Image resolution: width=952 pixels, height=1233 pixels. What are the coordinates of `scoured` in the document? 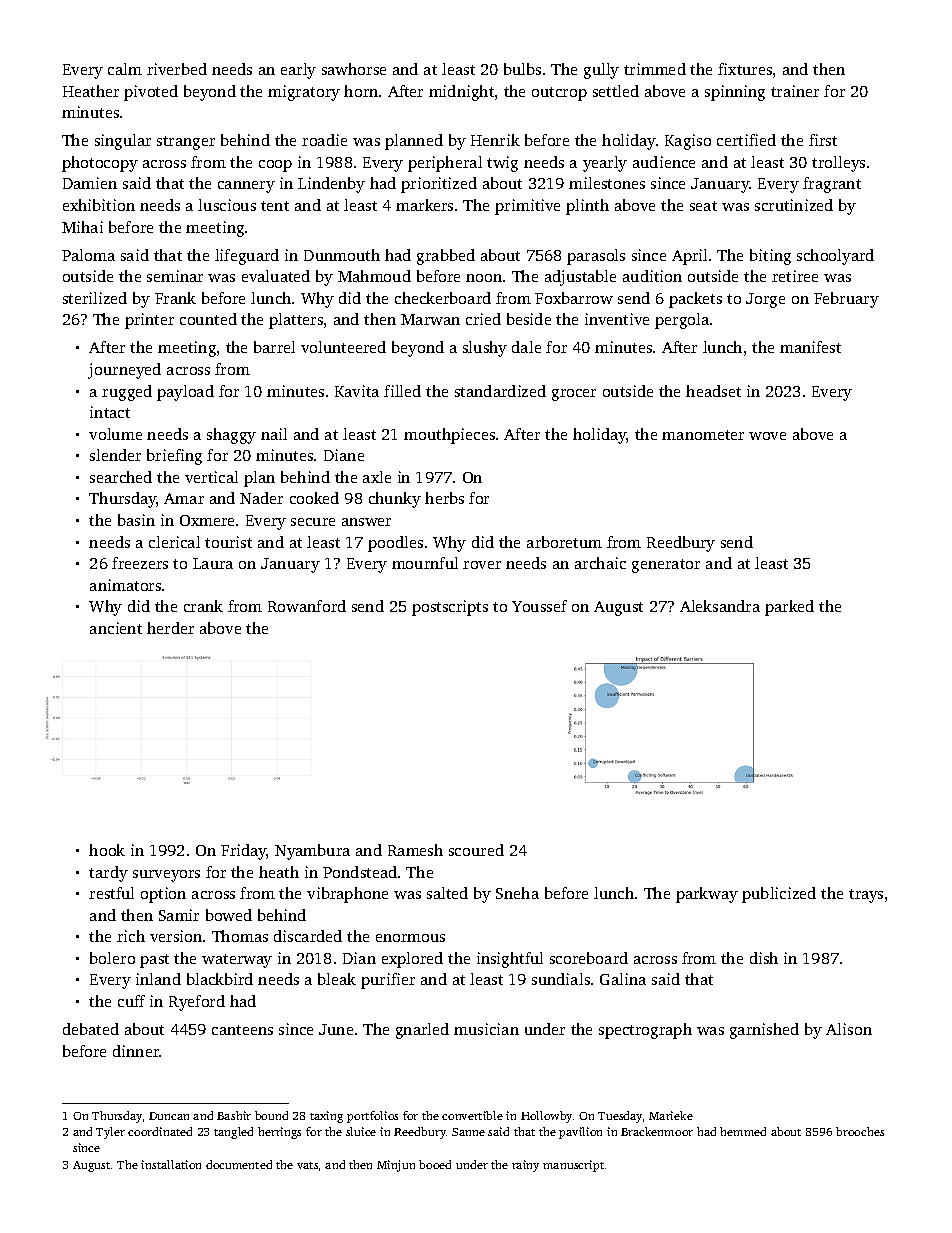 It's located at (476, 850).
